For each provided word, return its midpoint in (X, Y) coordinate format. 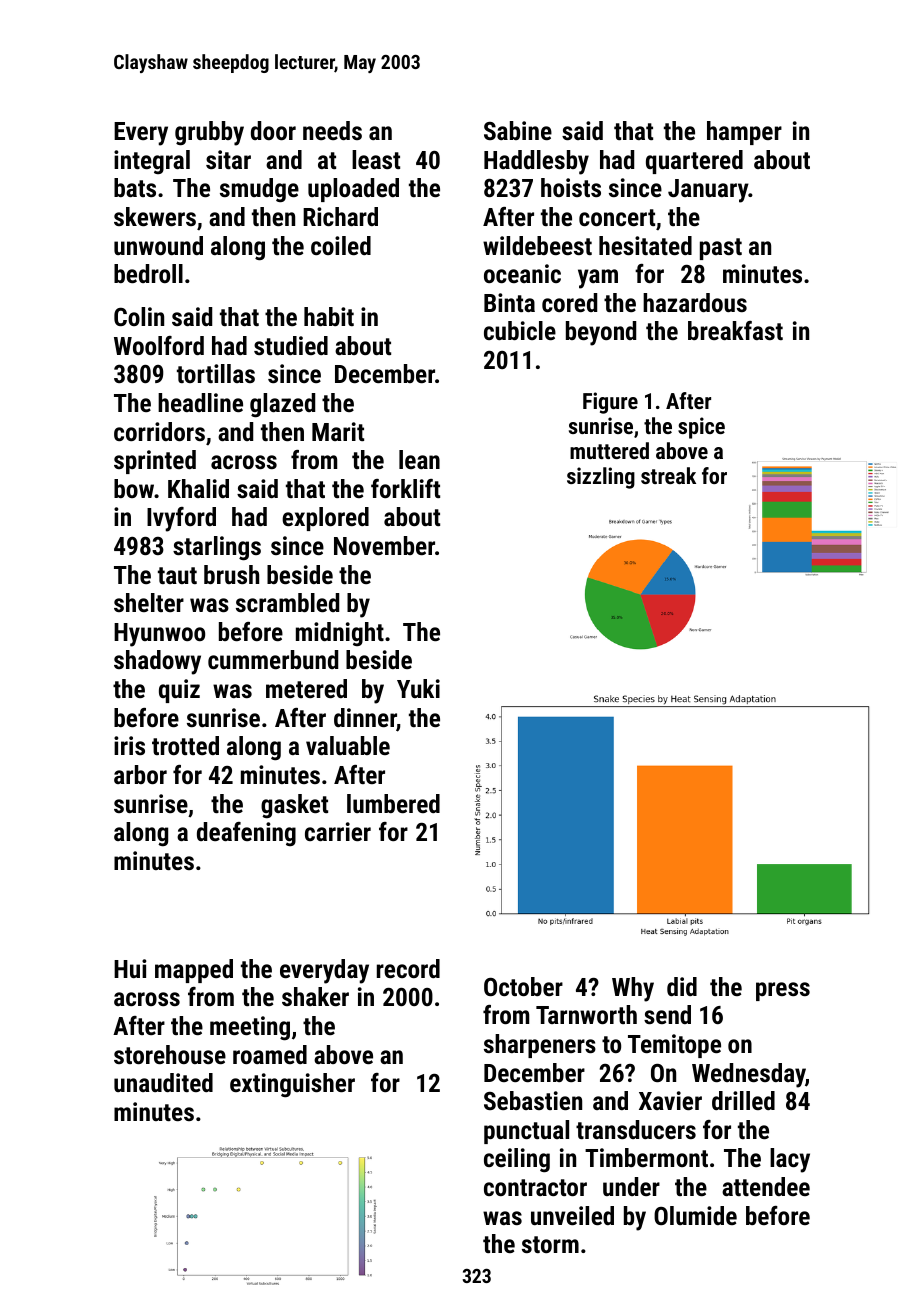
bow (134, 488)
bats (135, 187)
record (408, 968)
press (783, 991)
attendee (766, 1186)
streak (668, 475)
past (721, 249)
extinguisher (292, 1085)
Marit (338, 431)
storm (550, 1244)
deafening (246, 834)
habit (329, 316)
